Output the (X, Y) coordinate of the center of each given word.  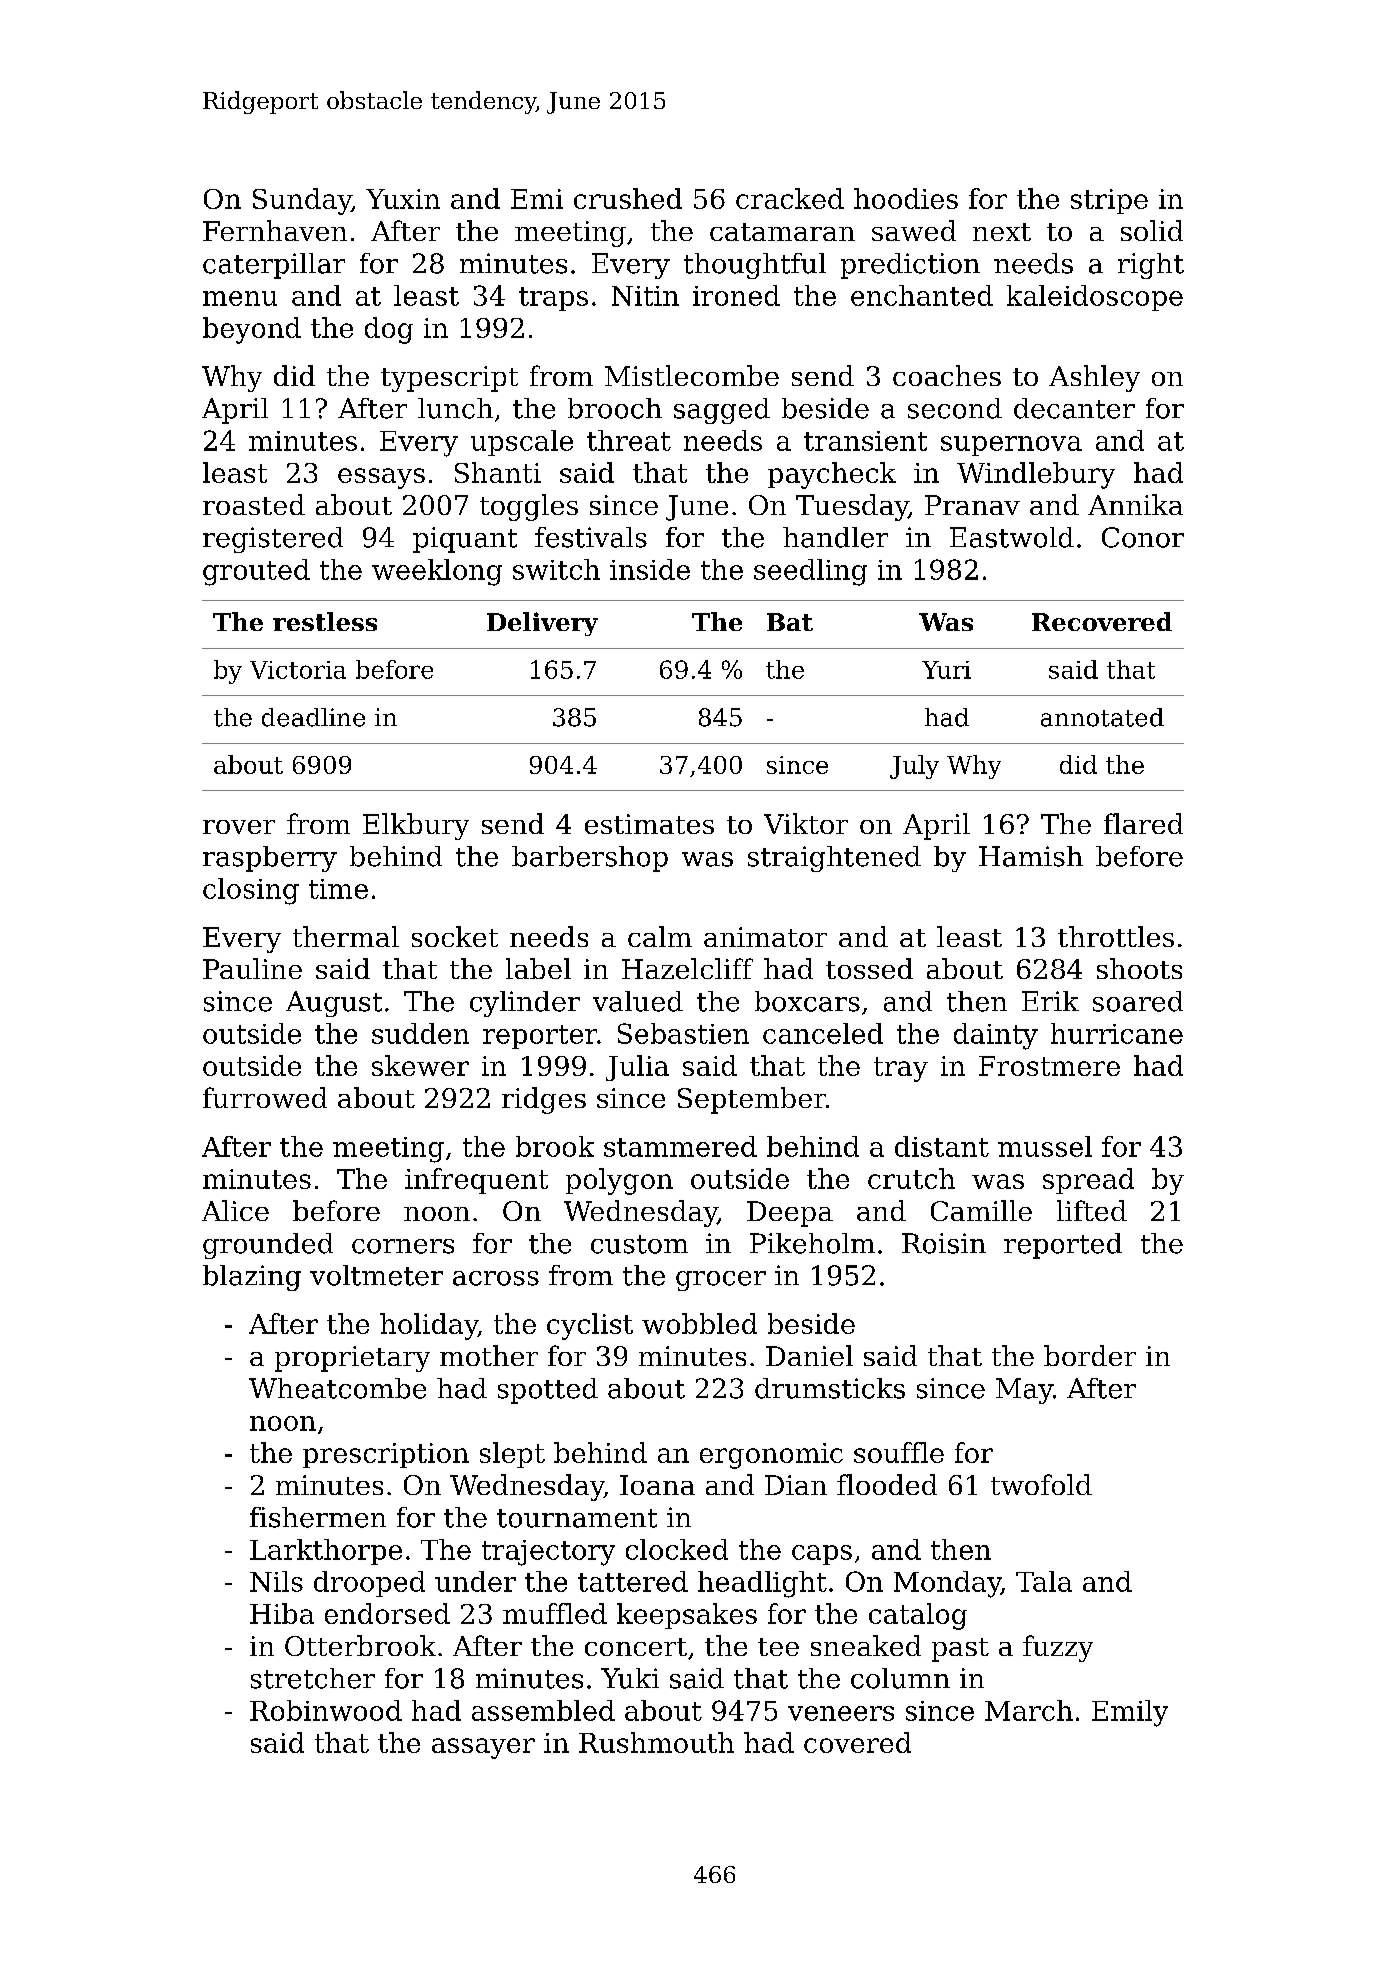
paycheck (832, 475)
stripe (1109, 201)
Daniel (809, 1355)
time (338, 889)
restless (325, 621)
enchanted (922, 295)
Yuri (946, 670)
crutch (911, 1178)
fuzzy (1058, 1648)
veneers (841, 1713)
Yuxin (403, 199)
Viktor (806, 823)
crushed (628, 198)
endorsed (387, 1613)
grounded (268, 1246)
